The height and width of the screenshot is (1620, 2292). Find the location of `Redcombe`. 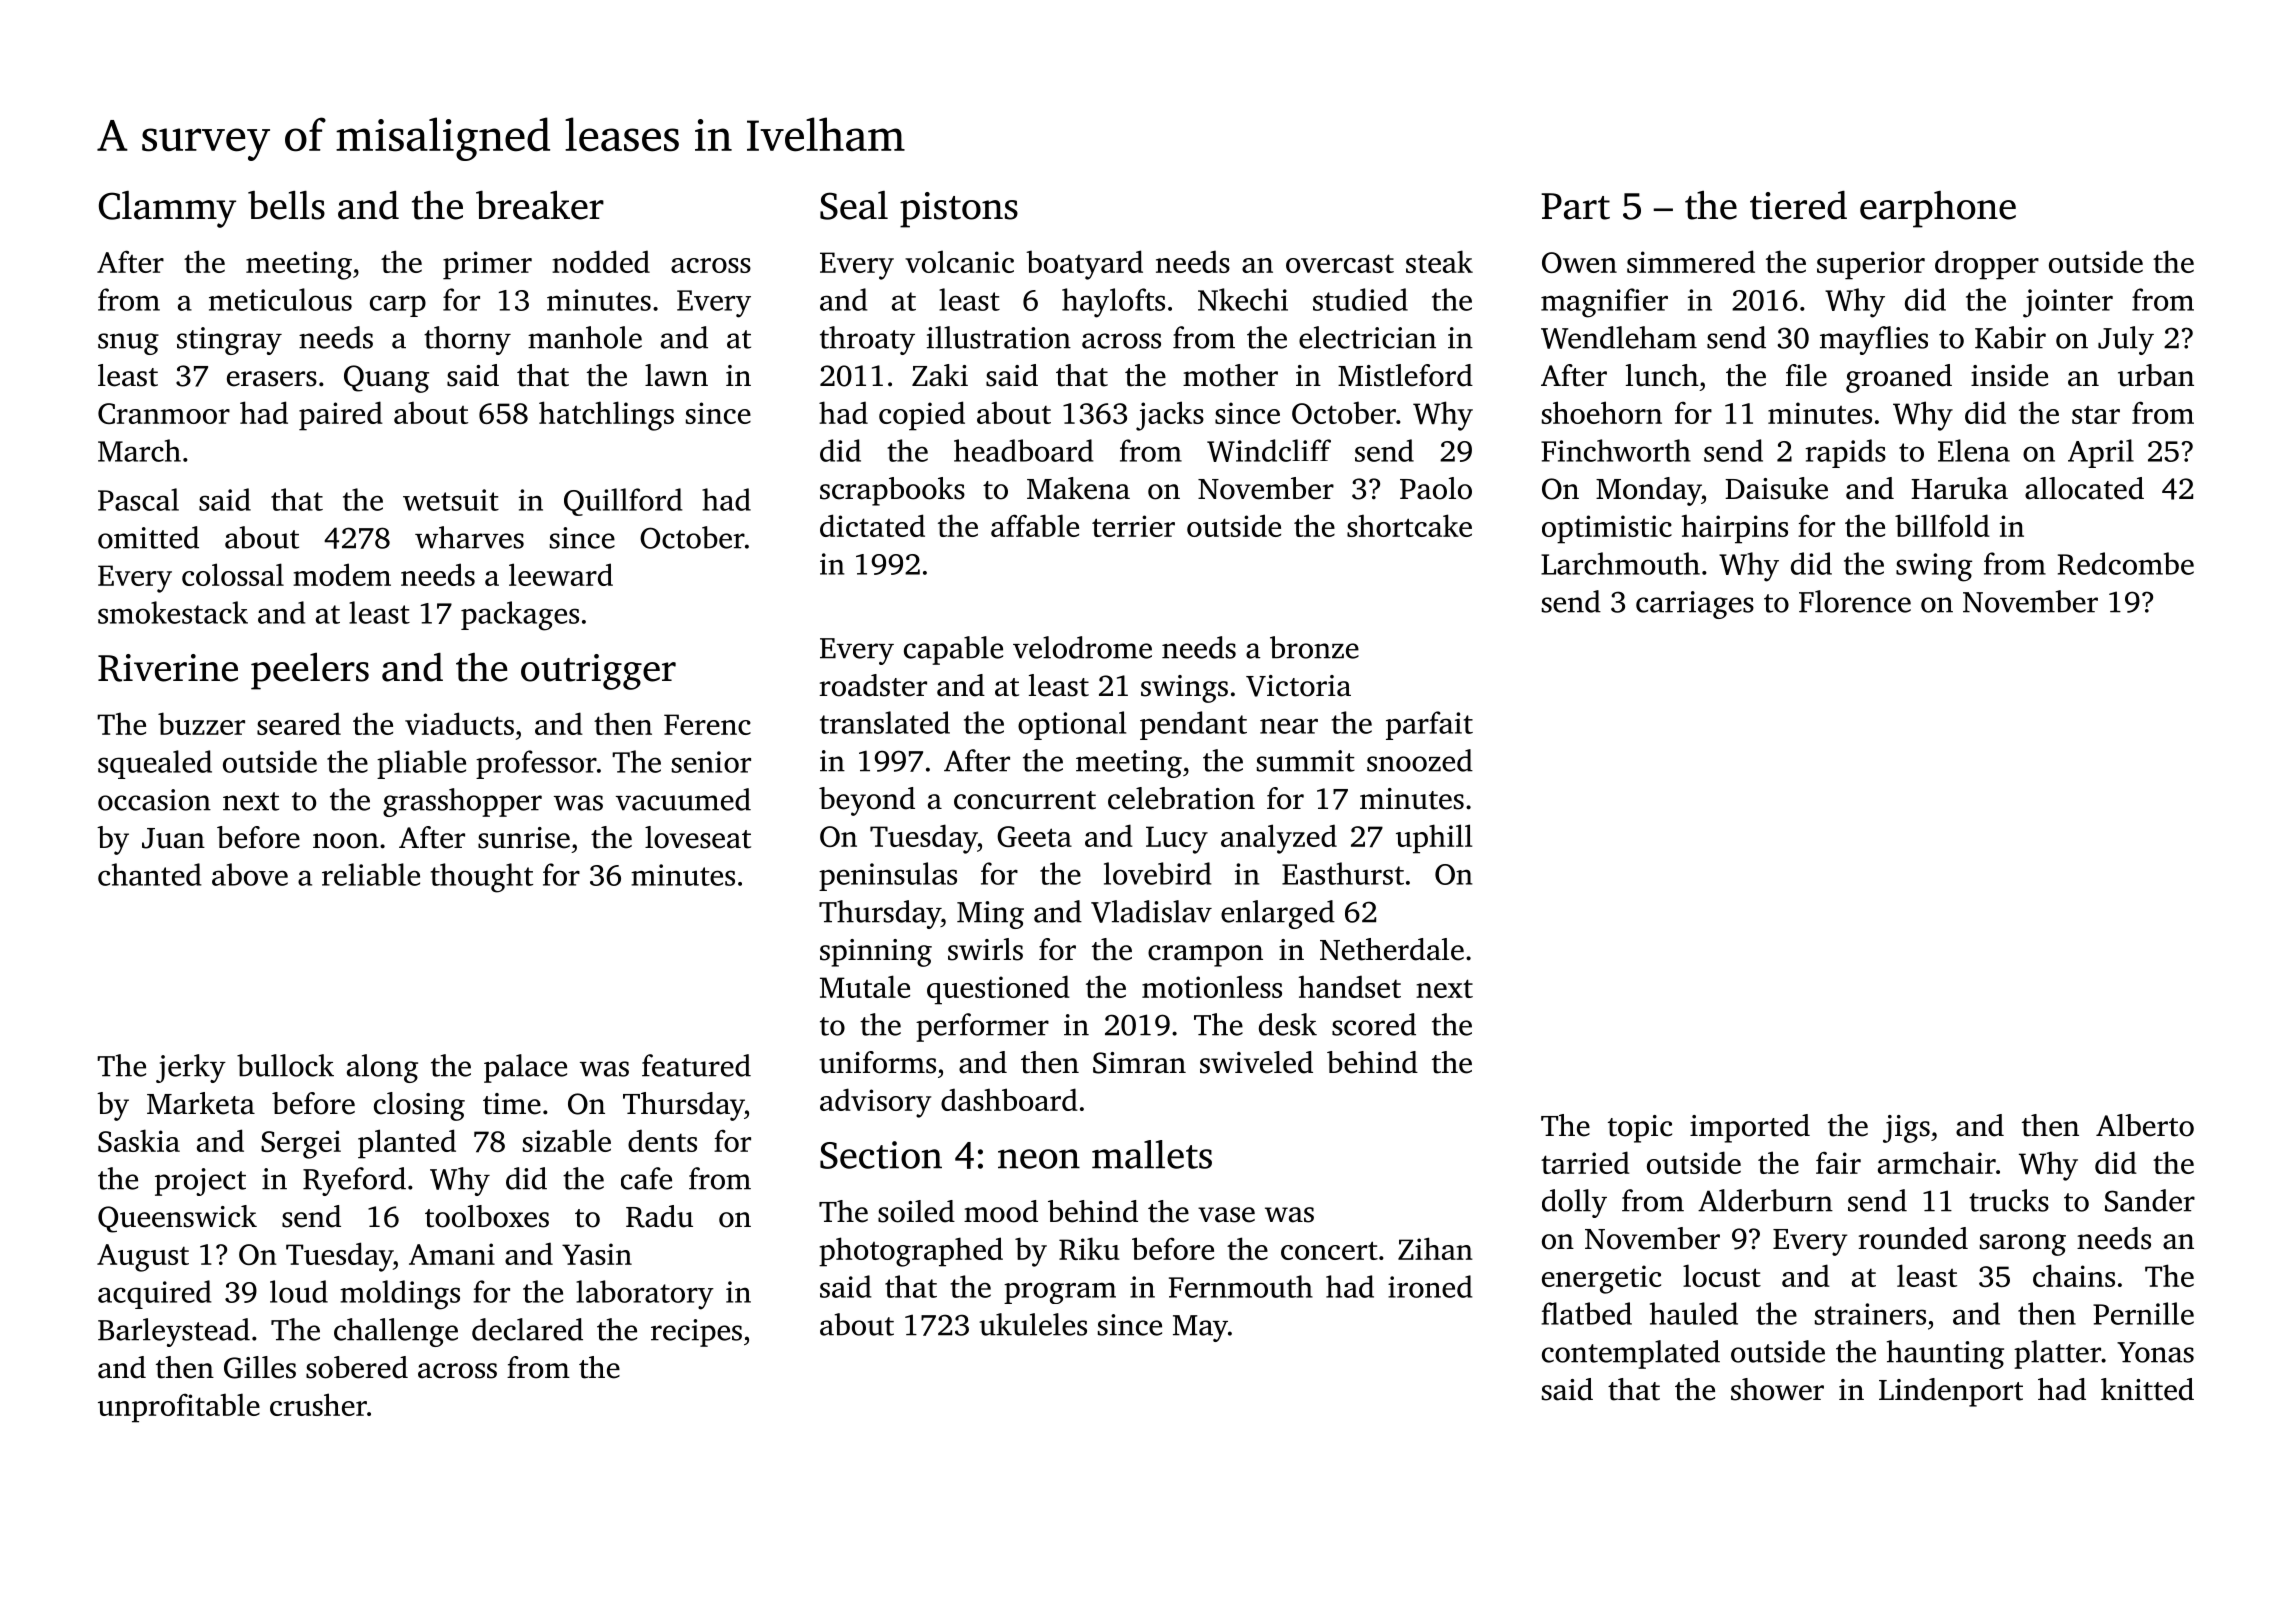

Redcombe is located at coordinates (2126, 563).
